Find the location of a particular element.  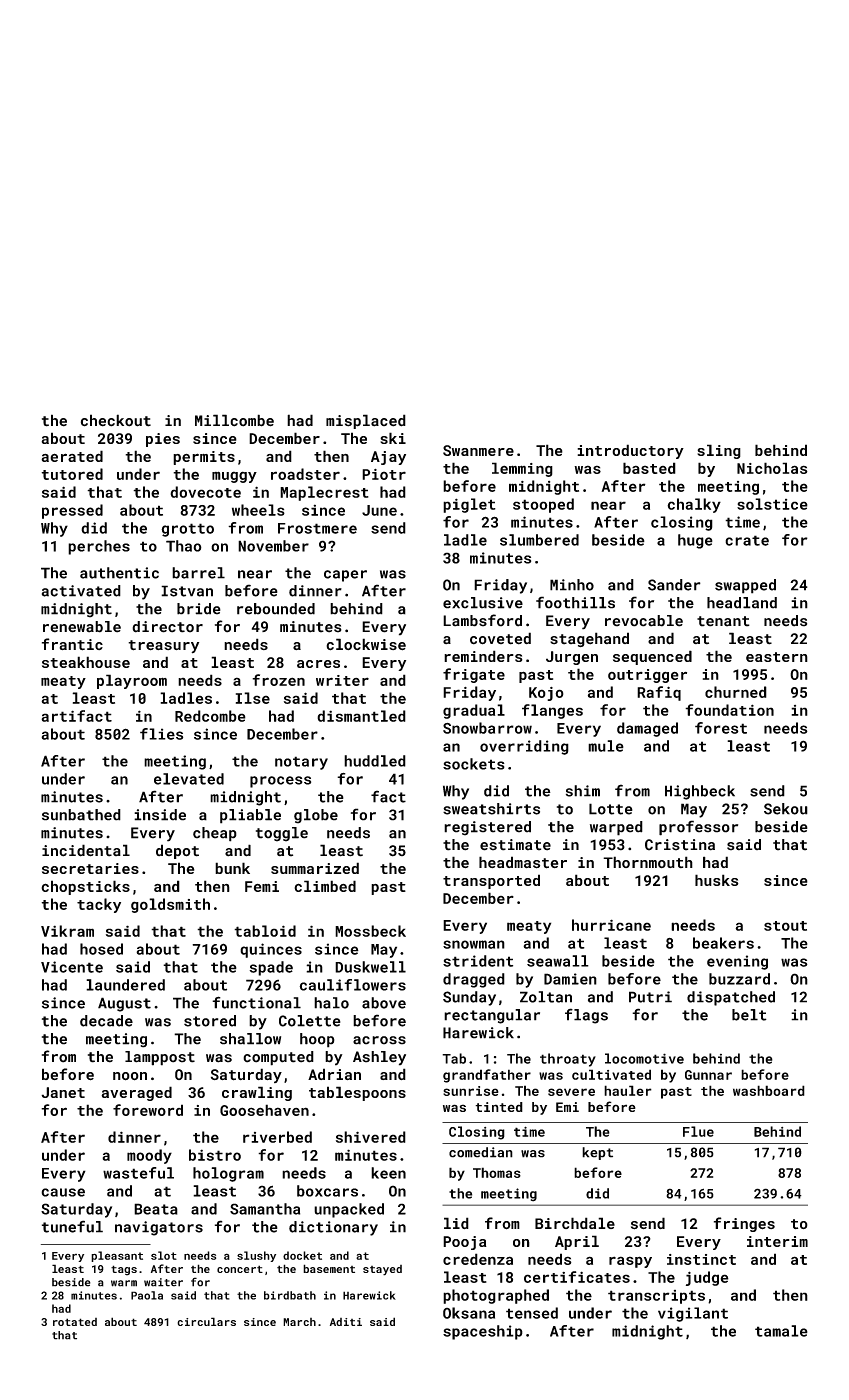

circulars is located at coordinates (206, 1321).
